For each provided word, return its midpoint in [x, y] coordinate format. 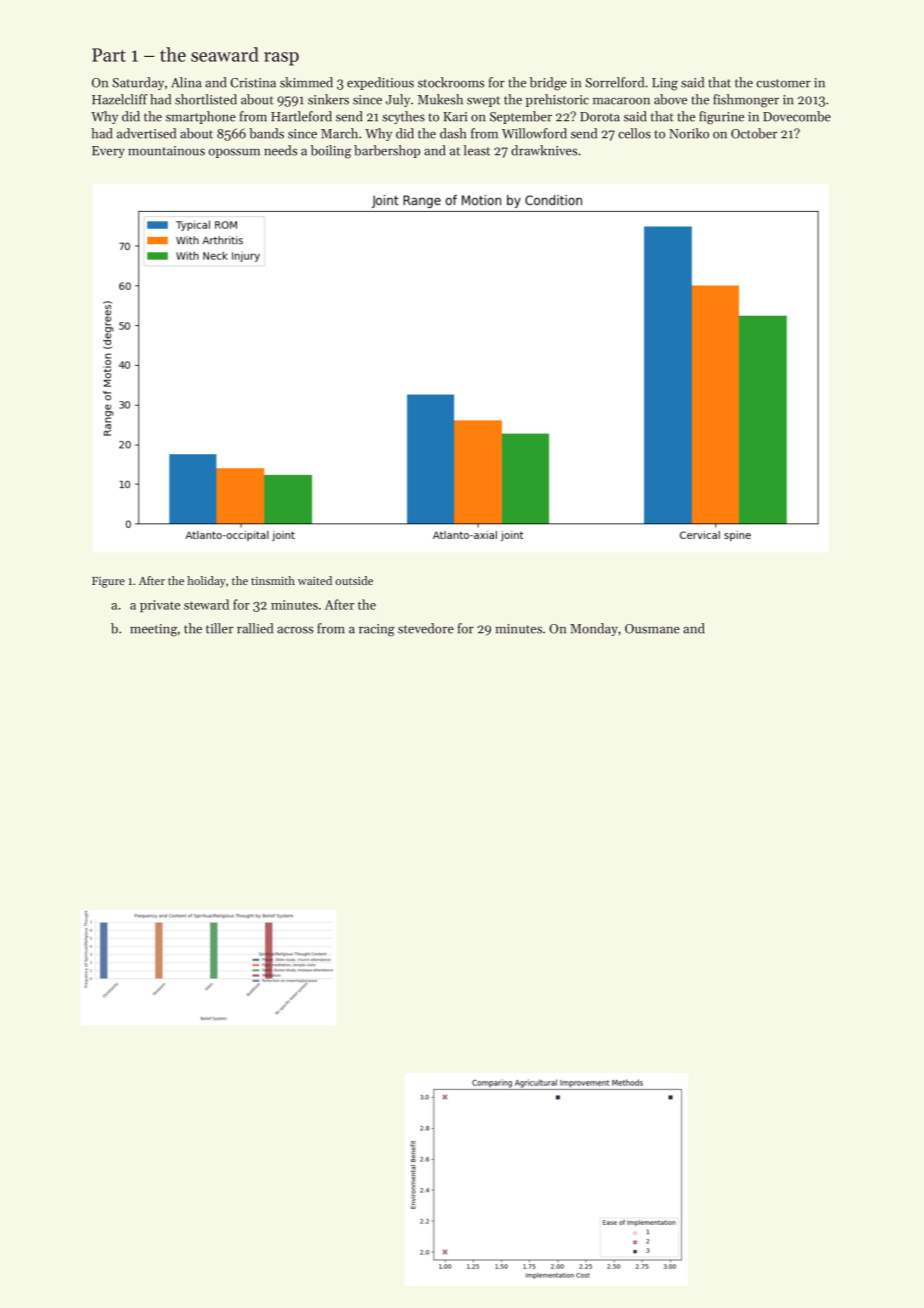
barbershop [387, 151]
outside [354, 580]
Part [109, 55]
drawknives [544, 150]
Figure [108, 582]
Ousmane [652, 629]
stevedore [426, 628]
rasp [281, 59]
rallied [255, 628]
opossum [234, 153]
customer [783, 83]
